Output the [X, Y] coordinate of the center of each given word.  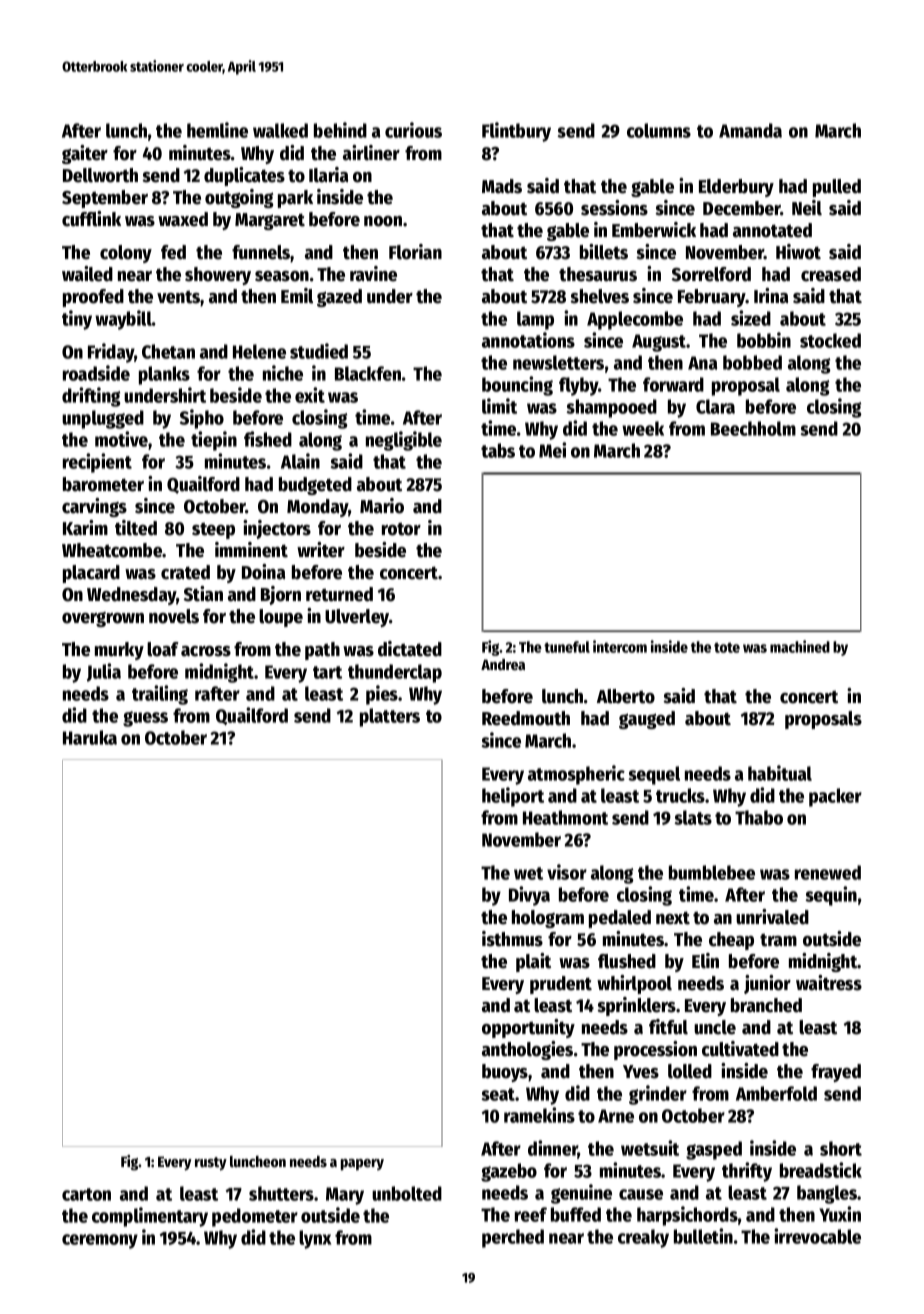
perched [513, 1238]
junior [767, 984]
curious [413, 130]
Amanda [750, 130]
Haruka [90, 737]
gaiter [85, 154]
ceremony [100, 1241]
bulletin [703, 1236]
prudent [561, 985]
